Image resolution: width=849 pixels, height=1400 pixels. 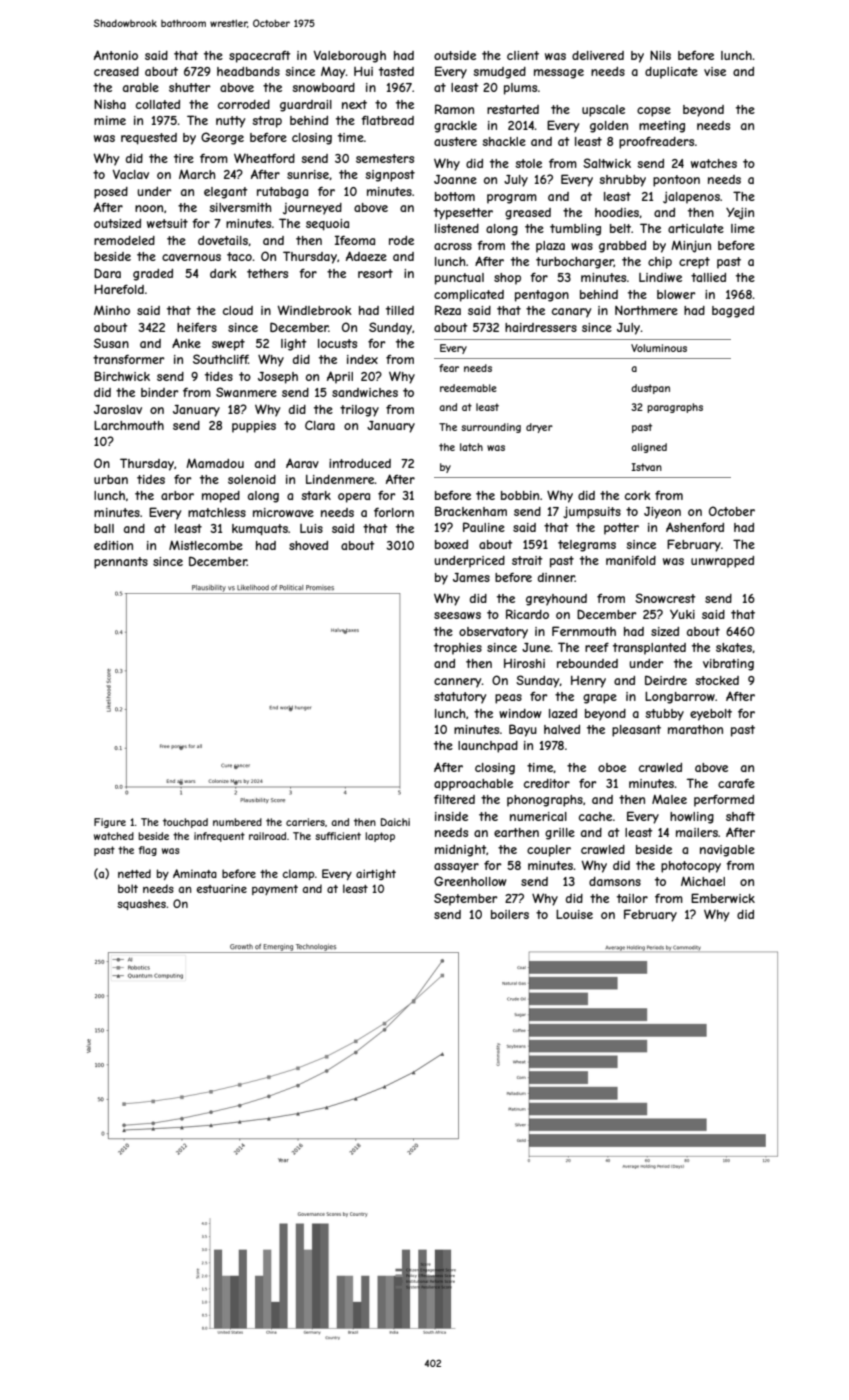 What do you see at coordinates (717, 680) in the screenshot?
I see `stocked` at bounding box center [717, 680].
